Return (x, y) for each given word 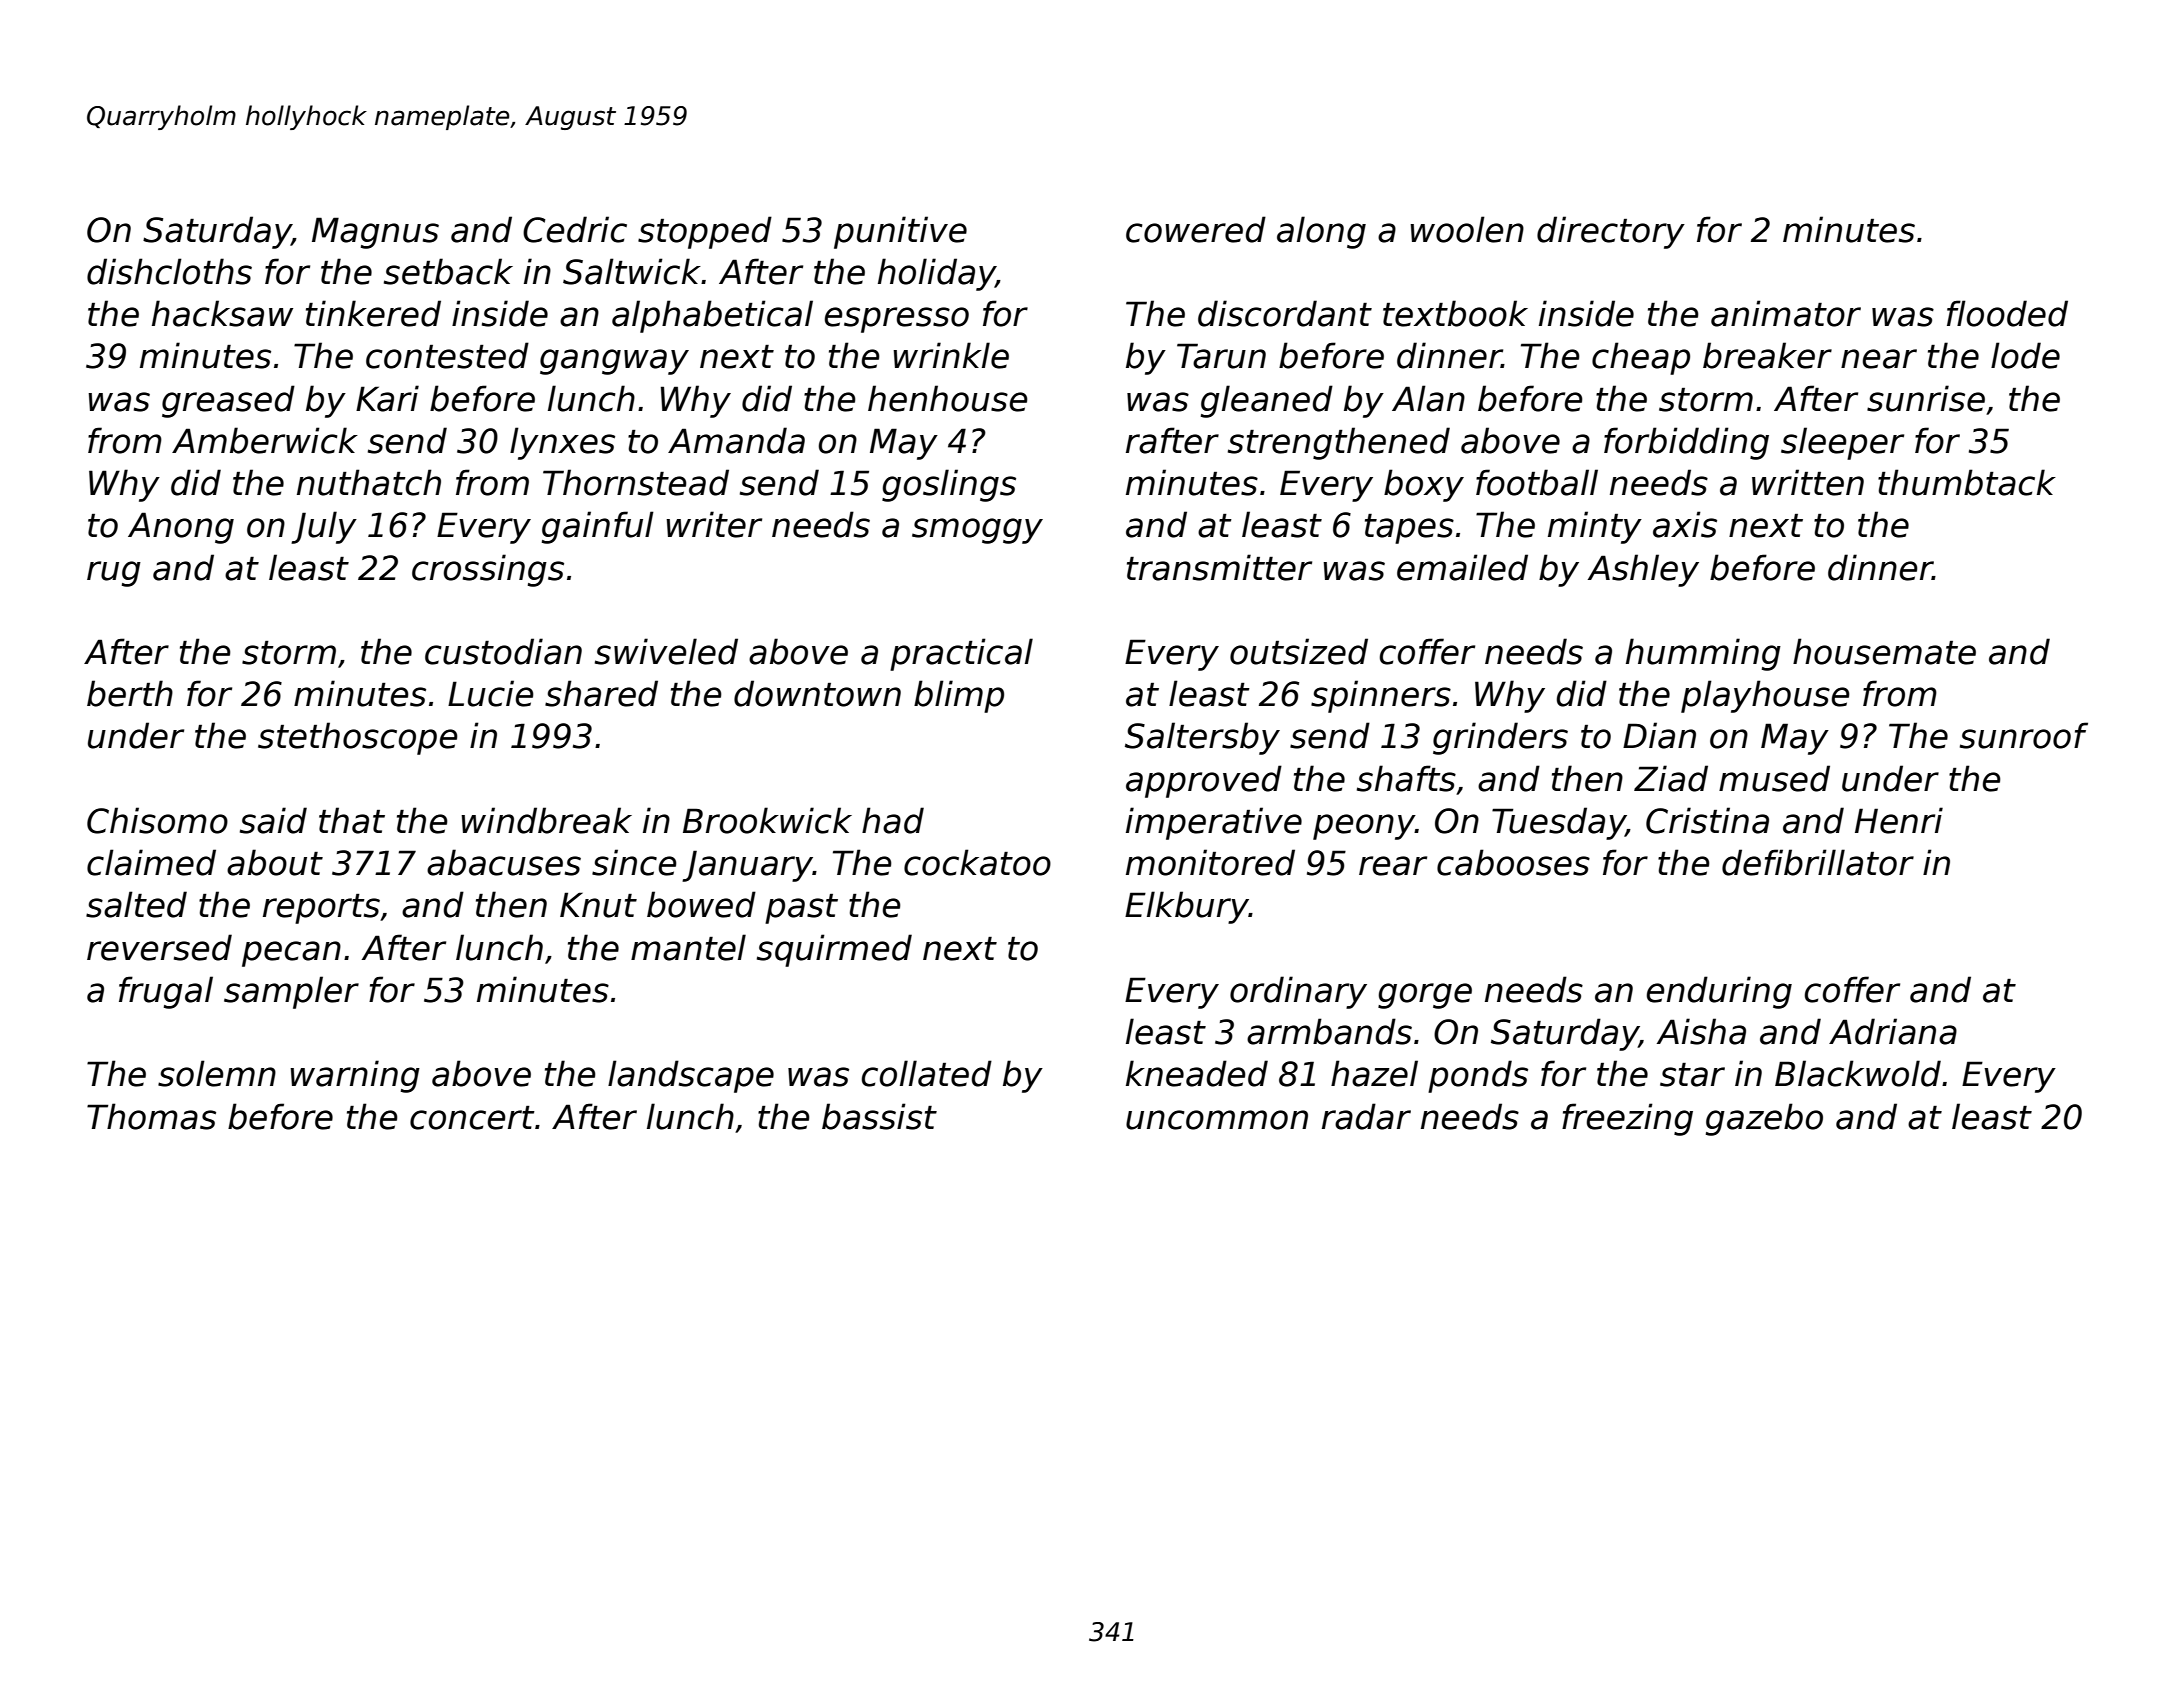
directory (1611, 232)
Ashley (1643, 570)
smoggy (977, 531)
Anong (181, 528)
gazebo (1764, 1119)
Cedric (575, 229)
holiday (937, 274)
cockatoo (977, 862)
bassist (879, 1116)
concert (472, 1118)
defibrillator (1818, 862)
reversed (159, 947)
